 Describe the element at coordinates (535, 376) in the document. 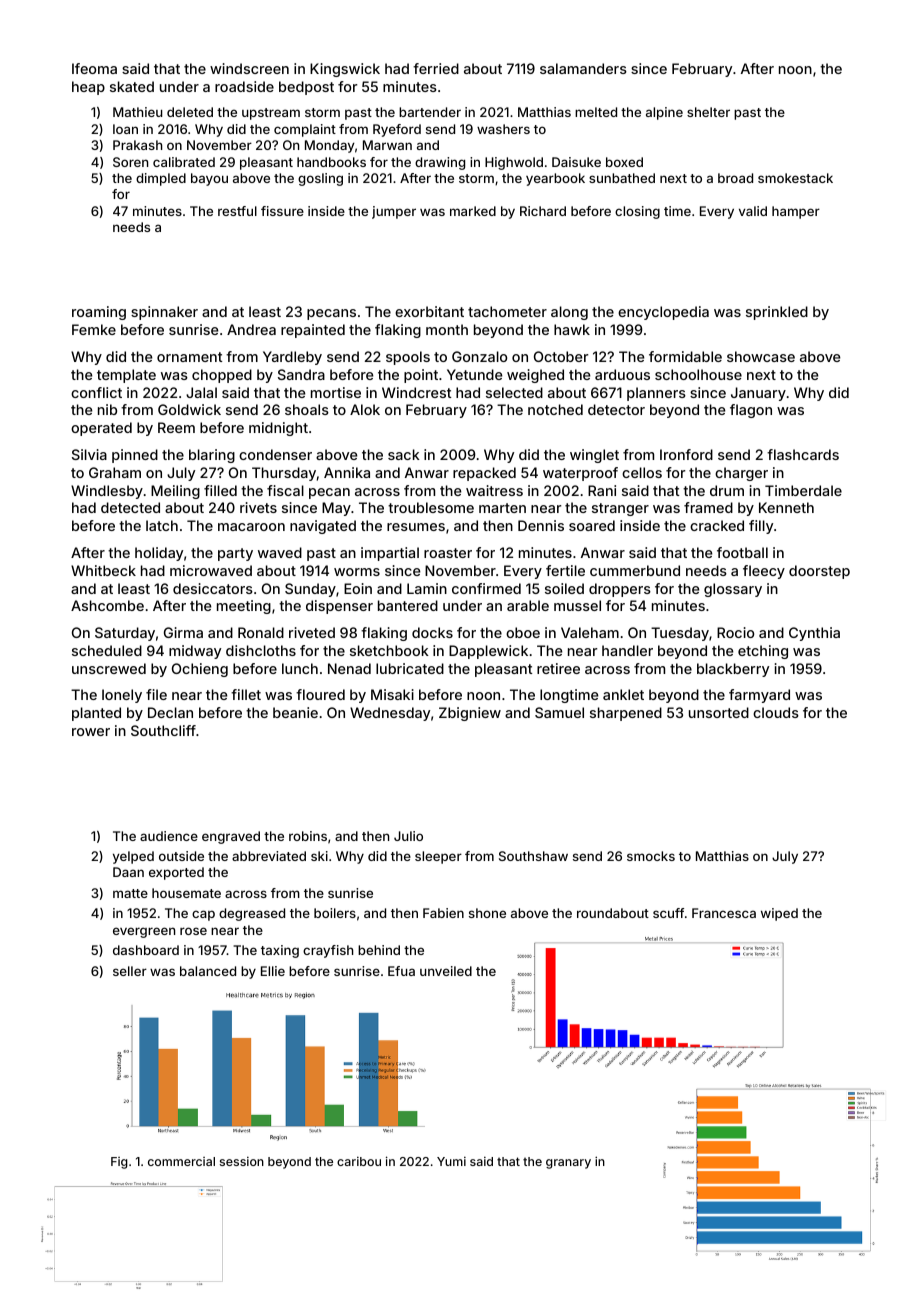

I see `weighed` at that location.
